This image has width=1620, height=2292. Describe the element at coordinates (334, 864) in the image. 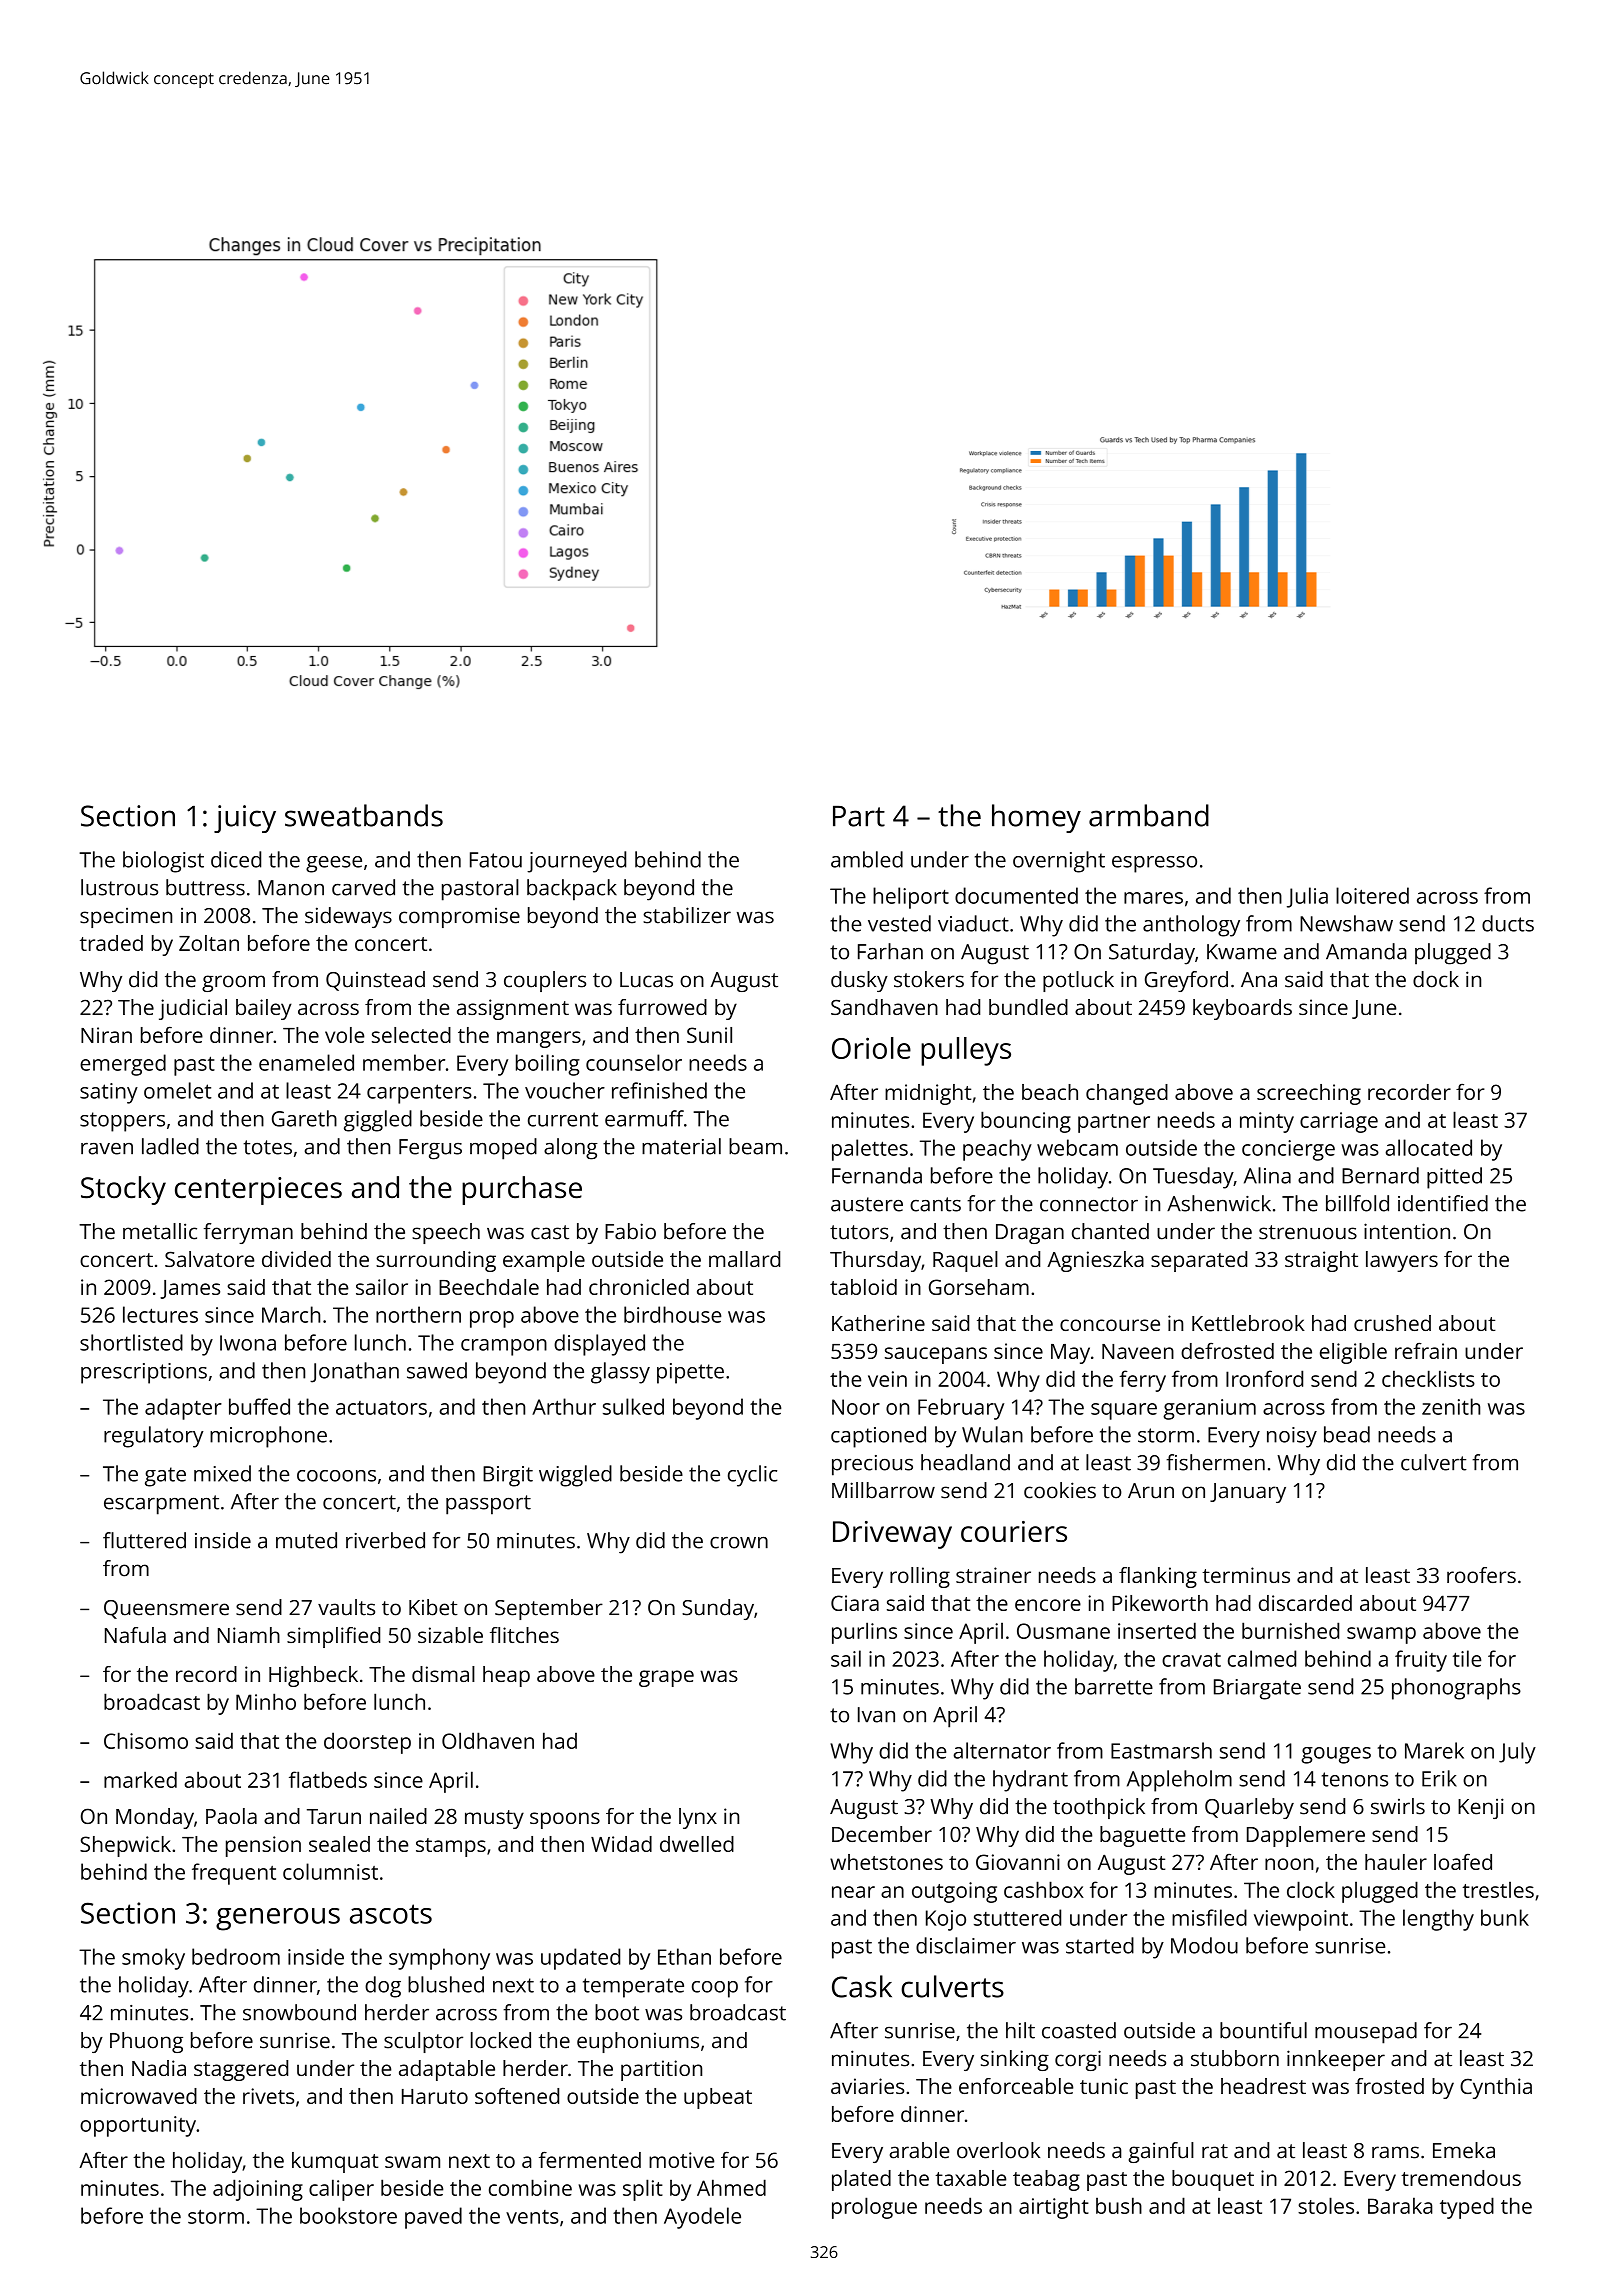

I see `geese` at that location.
